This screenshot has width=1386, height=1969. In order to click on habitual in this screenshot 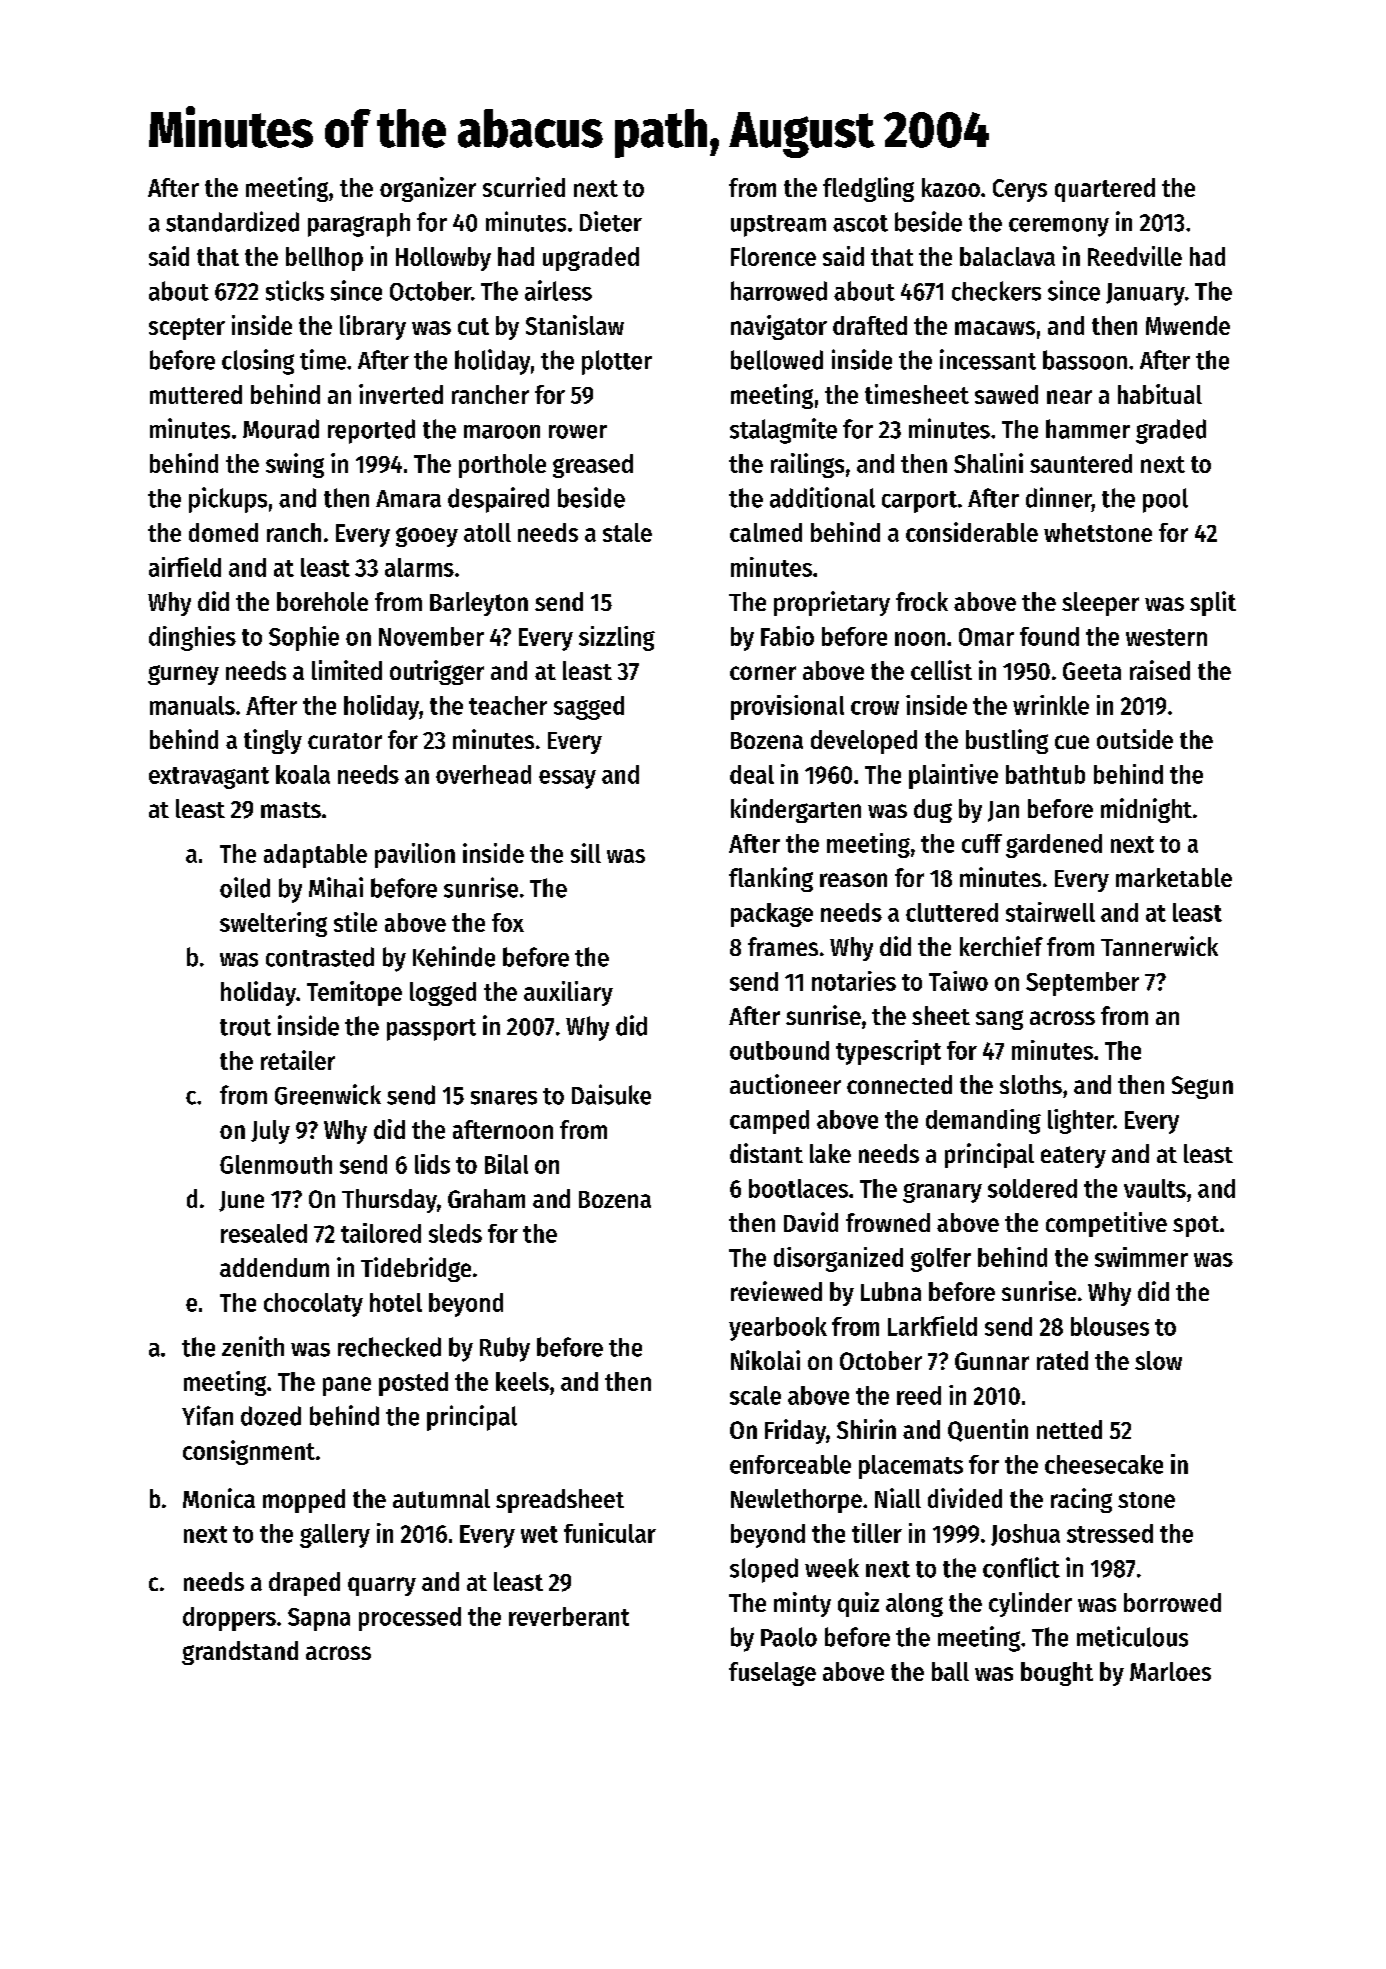, I will do `click(1160, 394)`.
